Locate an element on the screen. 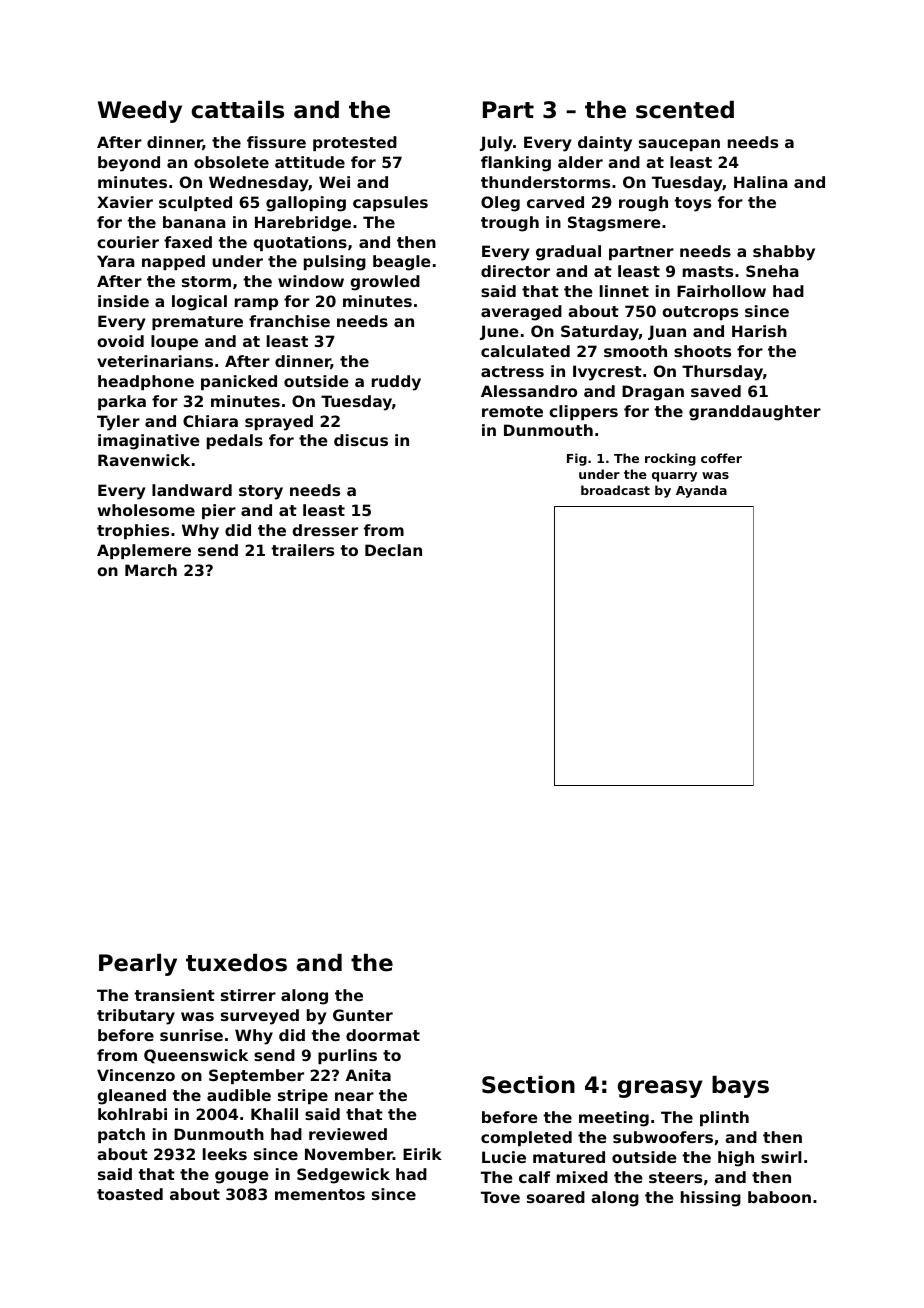  July is located at coordinates (496, 144).
